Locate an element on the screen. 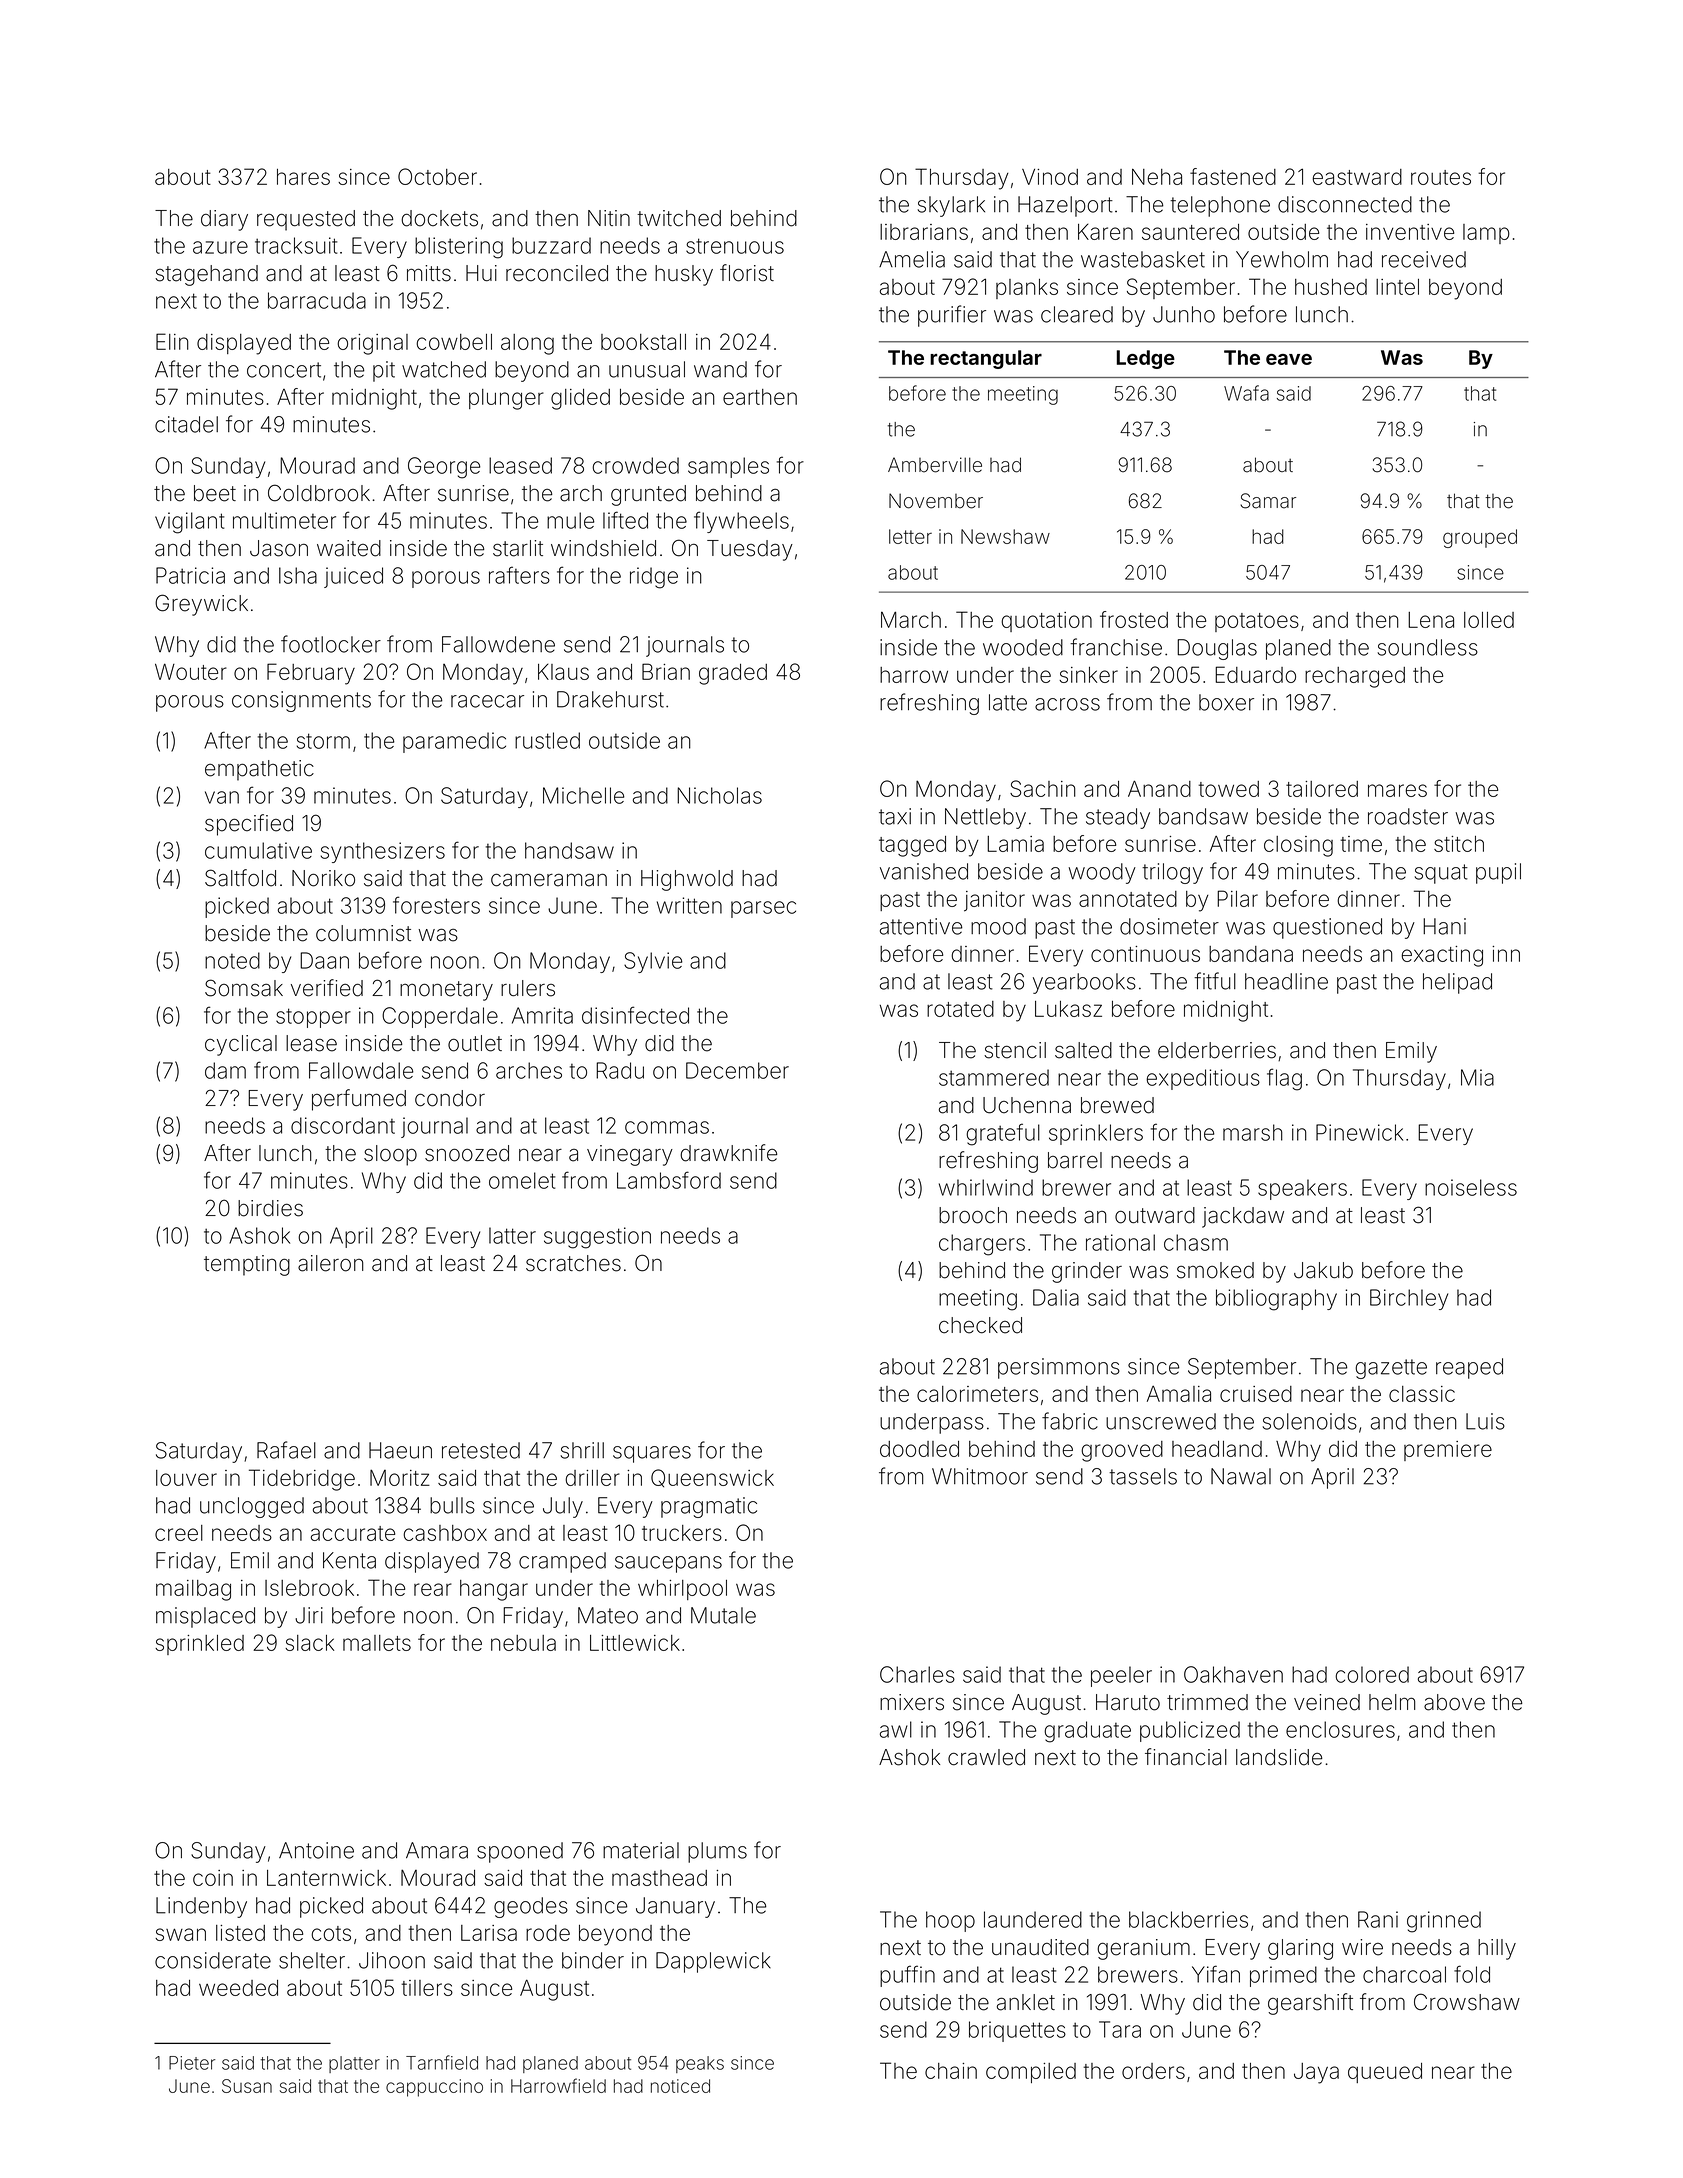  crowded is located at coordinates (635, 465).
